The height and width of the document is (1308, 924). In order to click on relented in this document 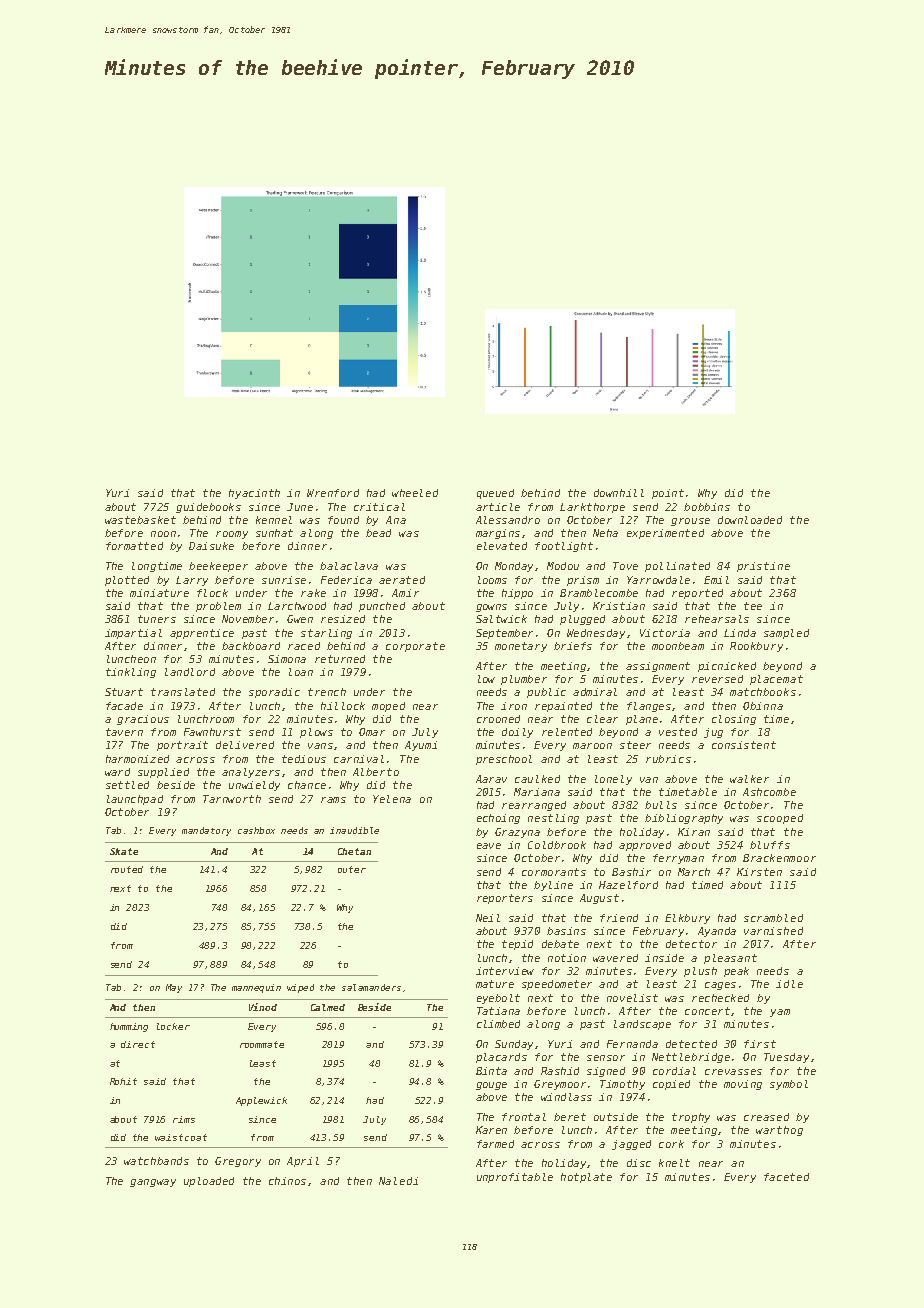, I will do `click(567, 732)`.
